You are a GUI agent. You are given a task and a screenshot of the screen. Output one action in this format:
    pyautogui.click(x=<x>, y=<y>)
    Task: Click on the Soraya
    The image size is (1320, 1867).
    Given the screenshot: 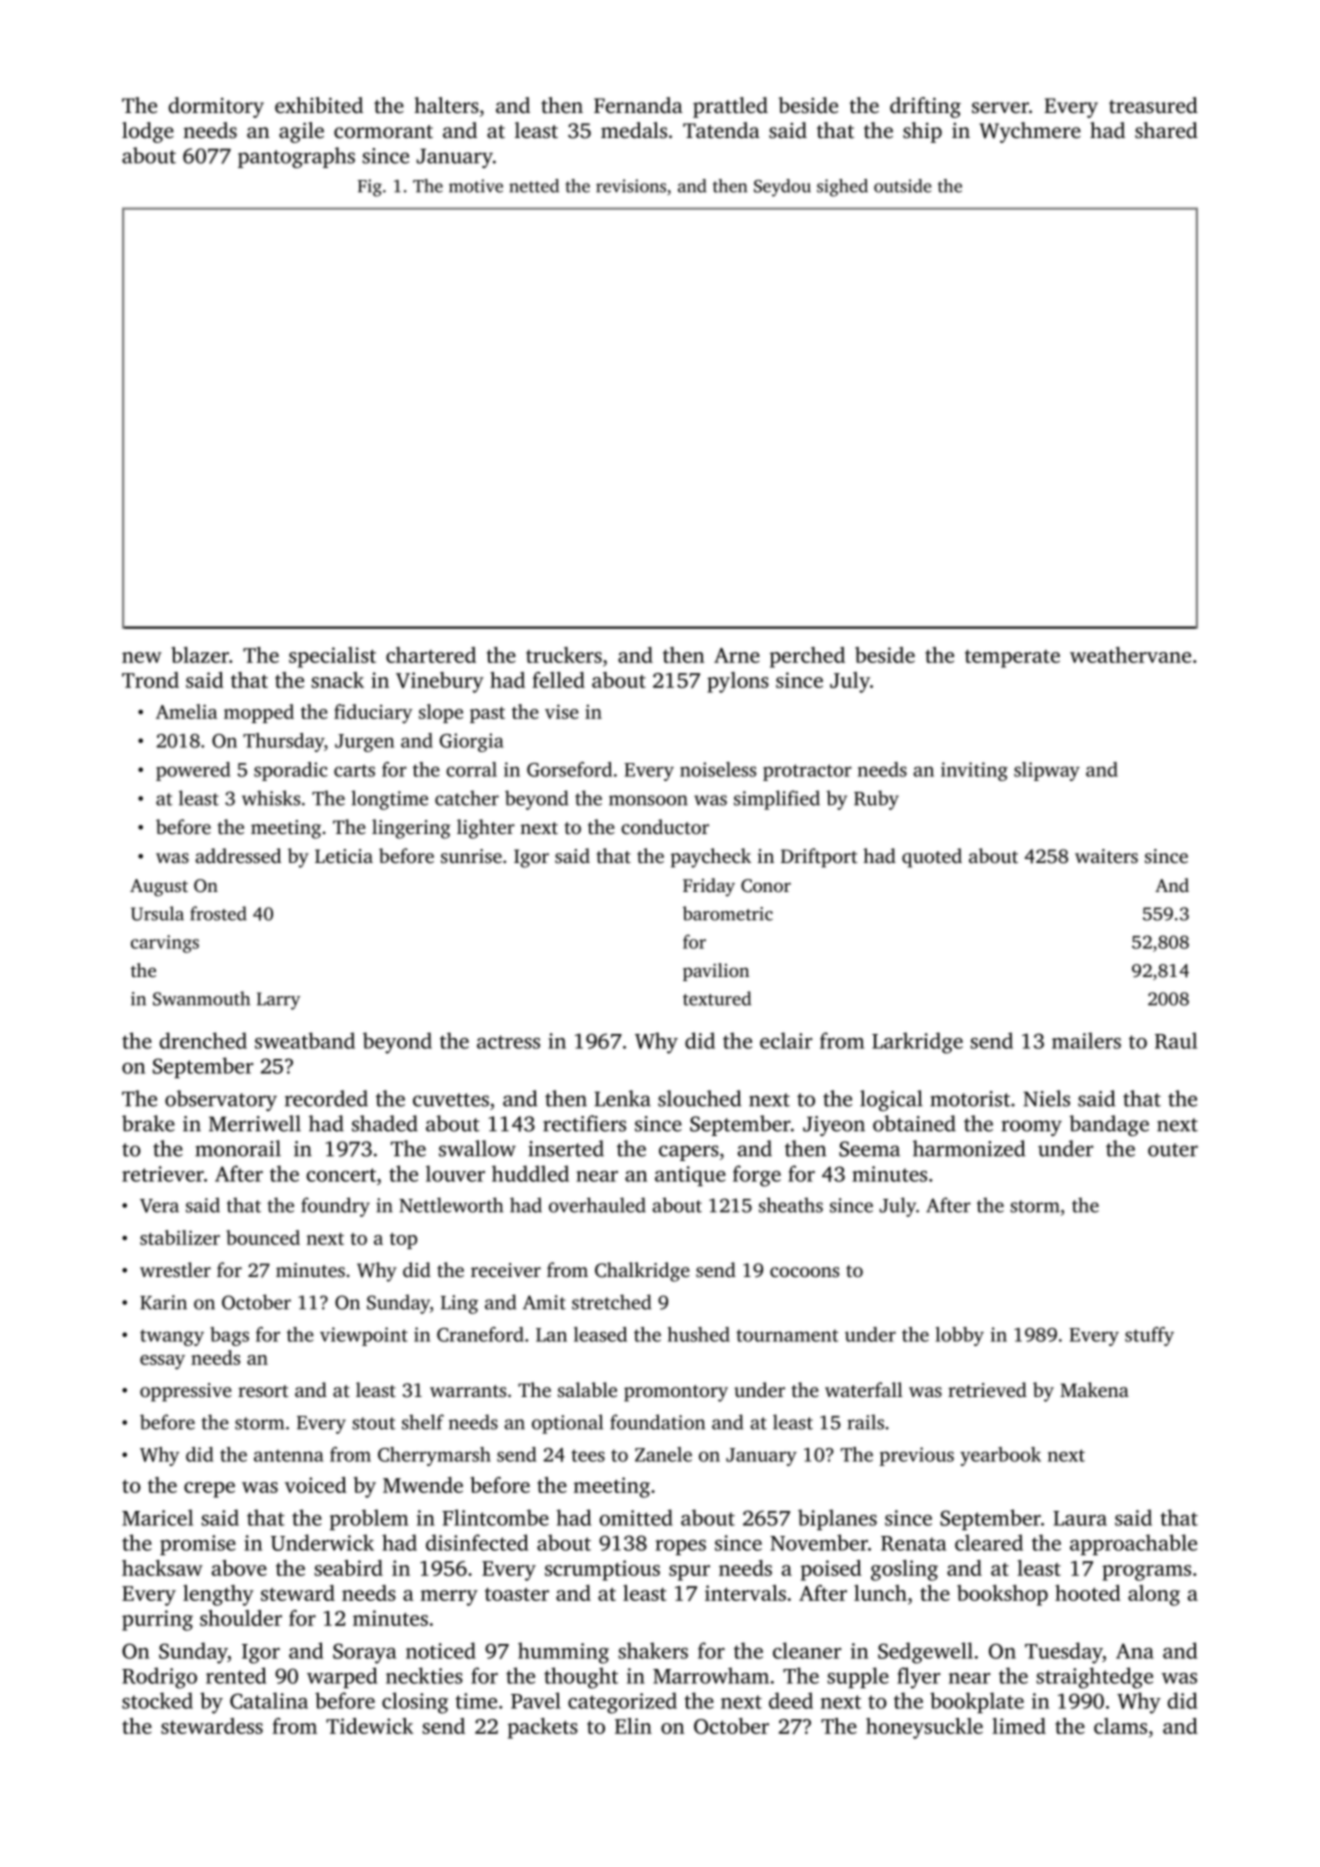 What is the action you would take?
    pyautogui.click(x=364, y=1653)
